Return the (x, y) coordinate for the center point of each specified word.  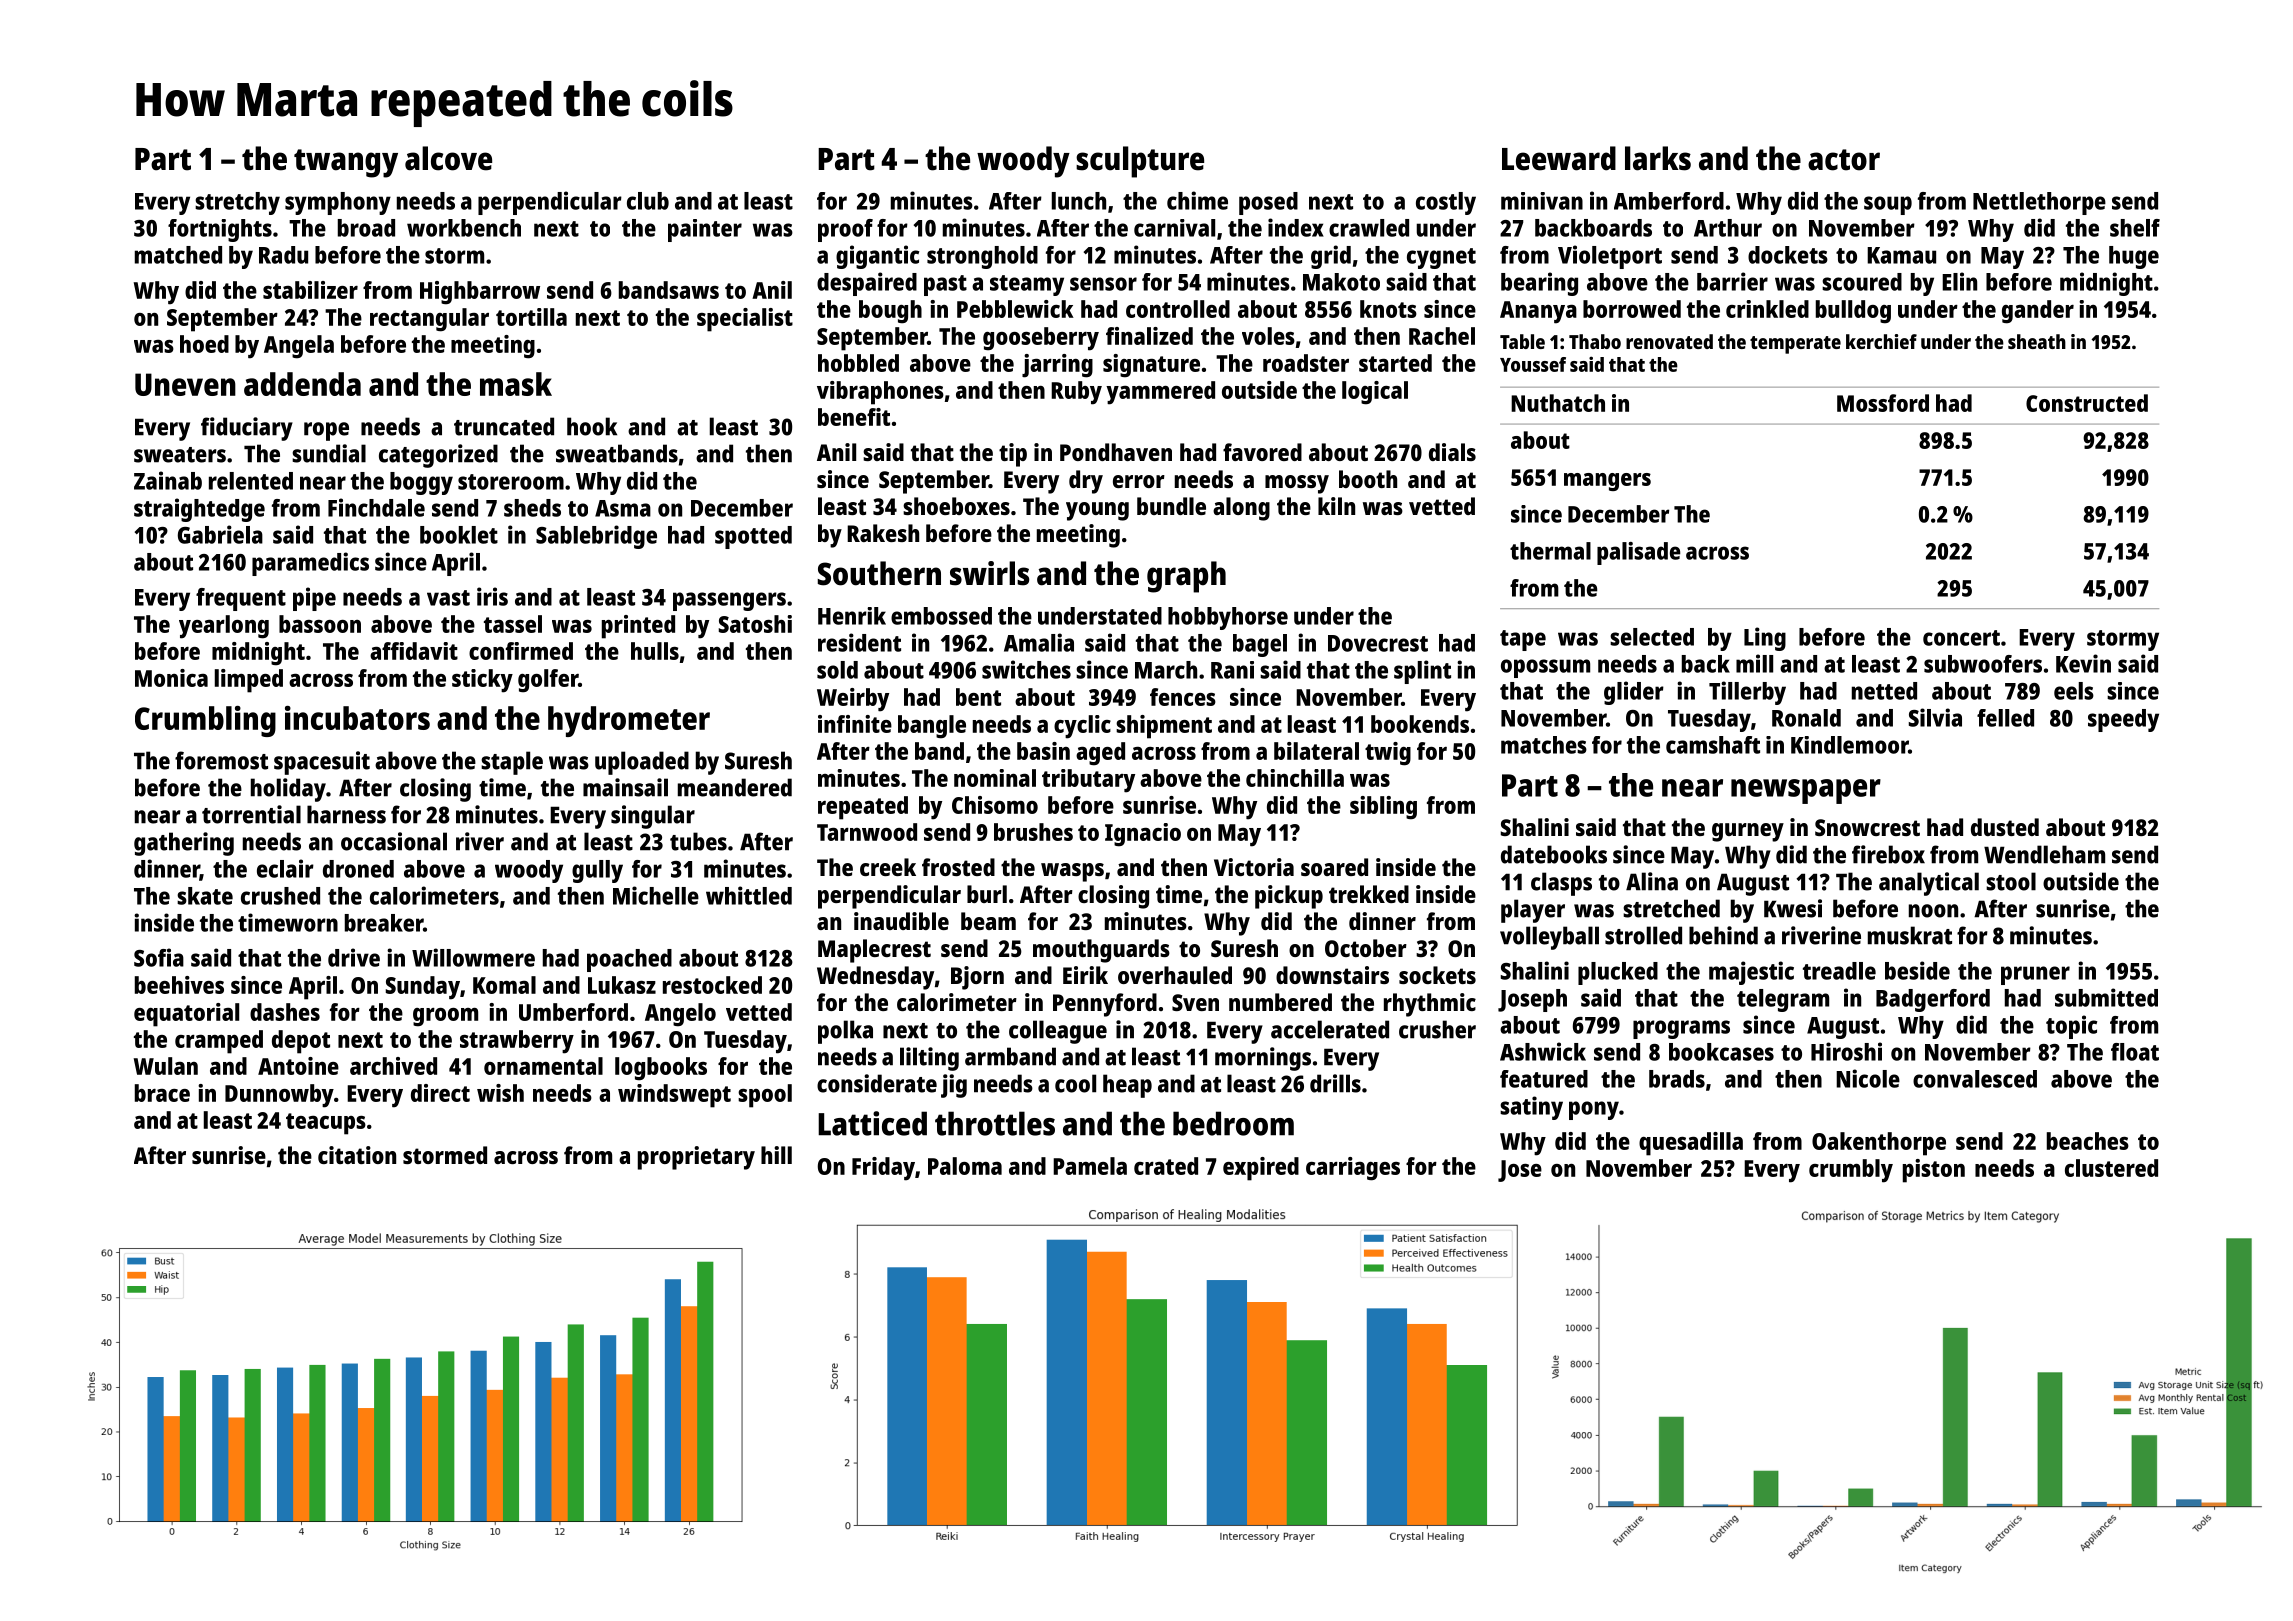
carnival (1174, 228)
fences (1183, 697)
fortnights (220, 230)
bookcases (1721, 1052)
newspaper (1806, 791)
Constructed (2087, 403)
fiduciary (247, 429)
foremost (221, 760)
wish (500, 1093)
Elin (1959, 281)
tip (1013, 455)
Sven (1195, 1002)
